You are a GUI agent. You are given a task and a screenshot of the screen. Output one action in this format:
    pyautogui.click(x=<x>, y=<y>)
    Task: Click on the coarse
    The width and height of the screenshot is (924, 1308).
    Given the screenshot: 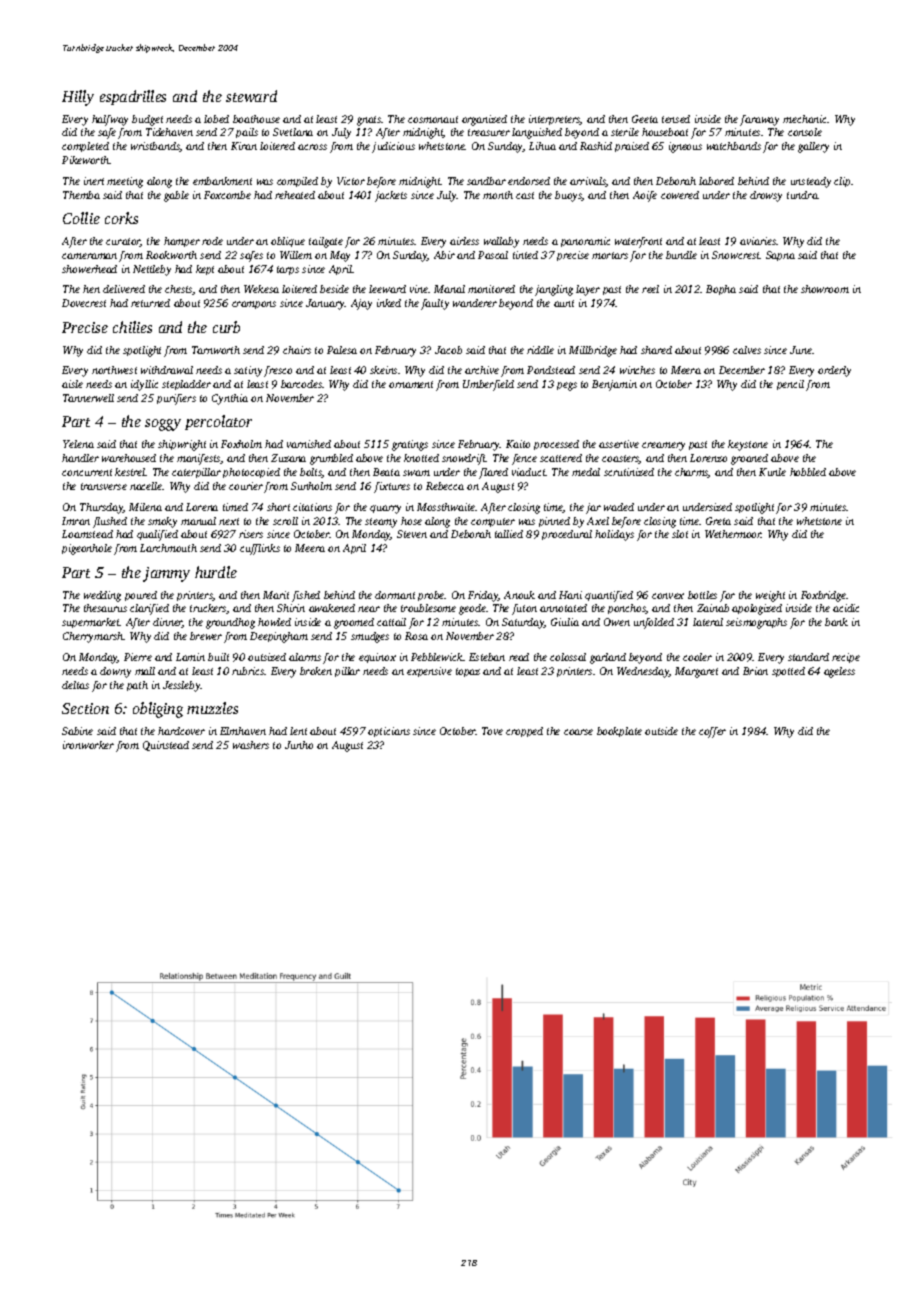 What is the action you would take?
    pyautogui.click(x=578, y=732)
